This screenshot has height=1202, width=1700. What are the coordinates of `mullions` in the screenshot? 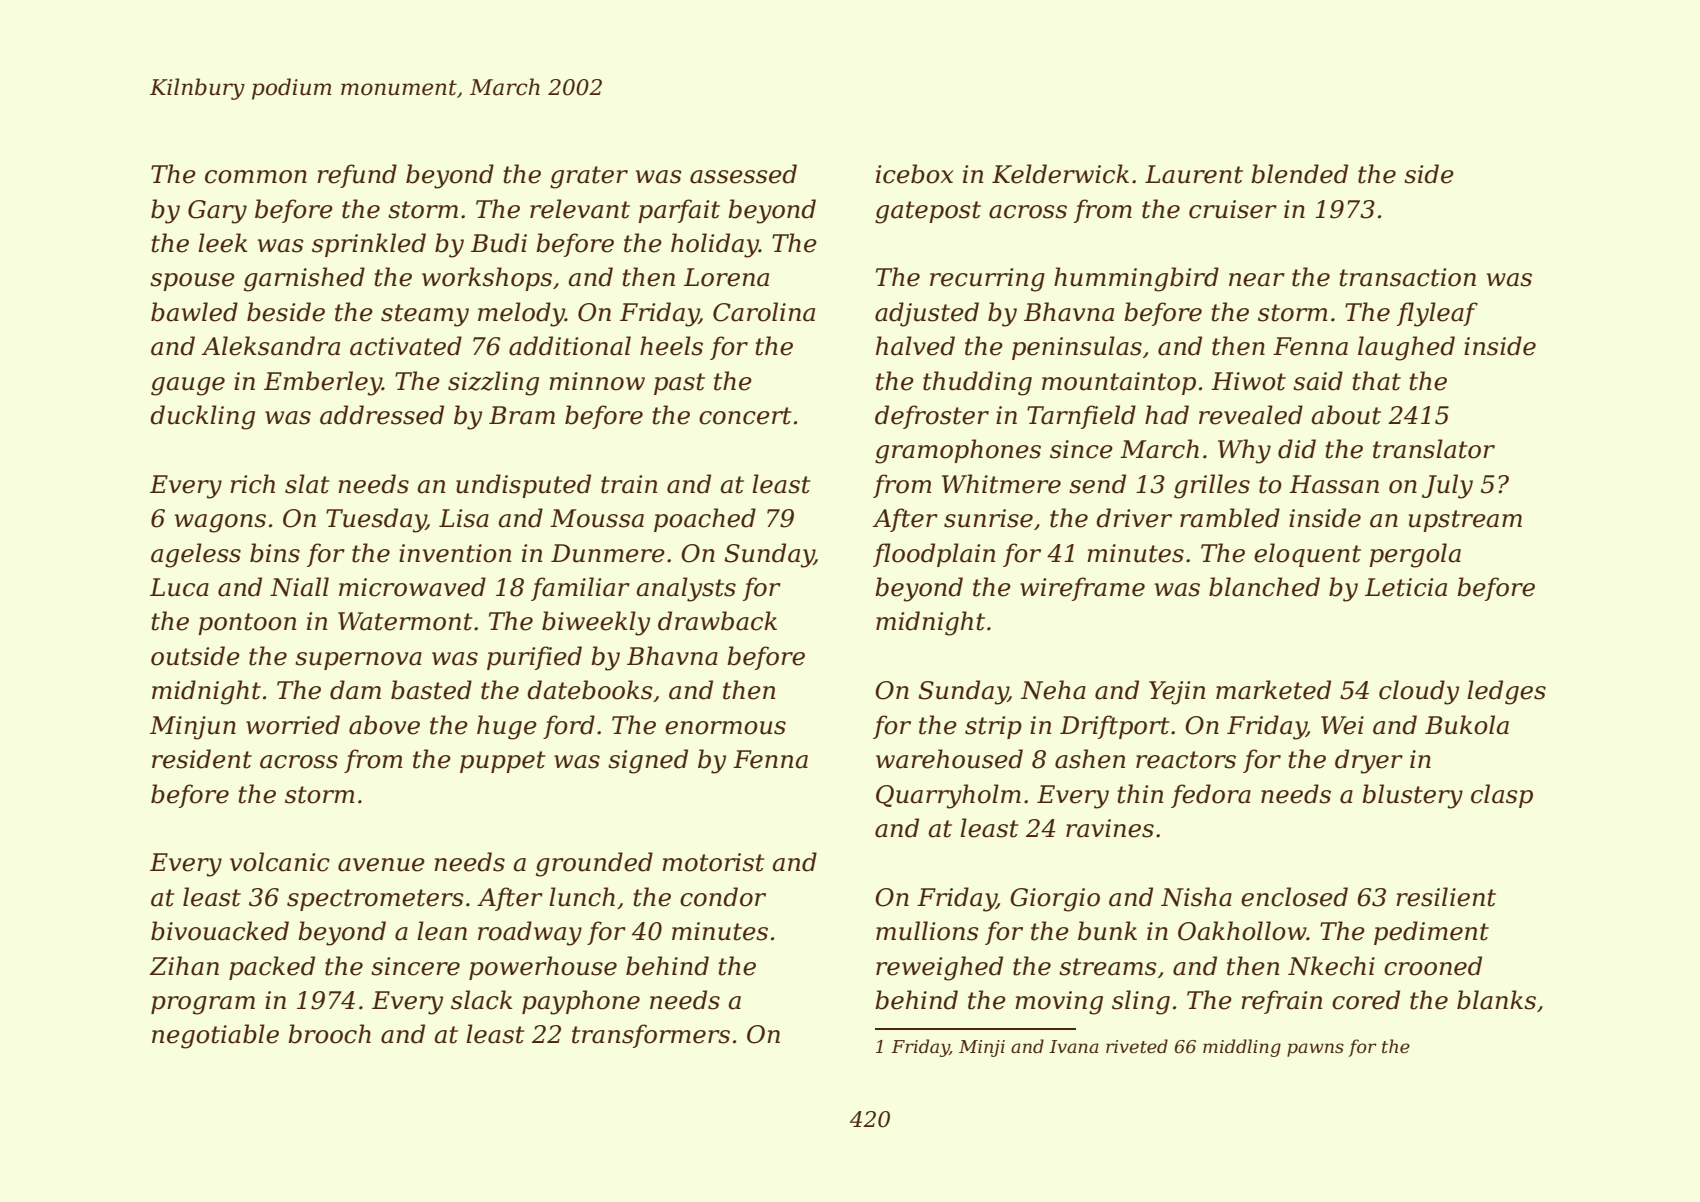 It's located at (927, 931).
